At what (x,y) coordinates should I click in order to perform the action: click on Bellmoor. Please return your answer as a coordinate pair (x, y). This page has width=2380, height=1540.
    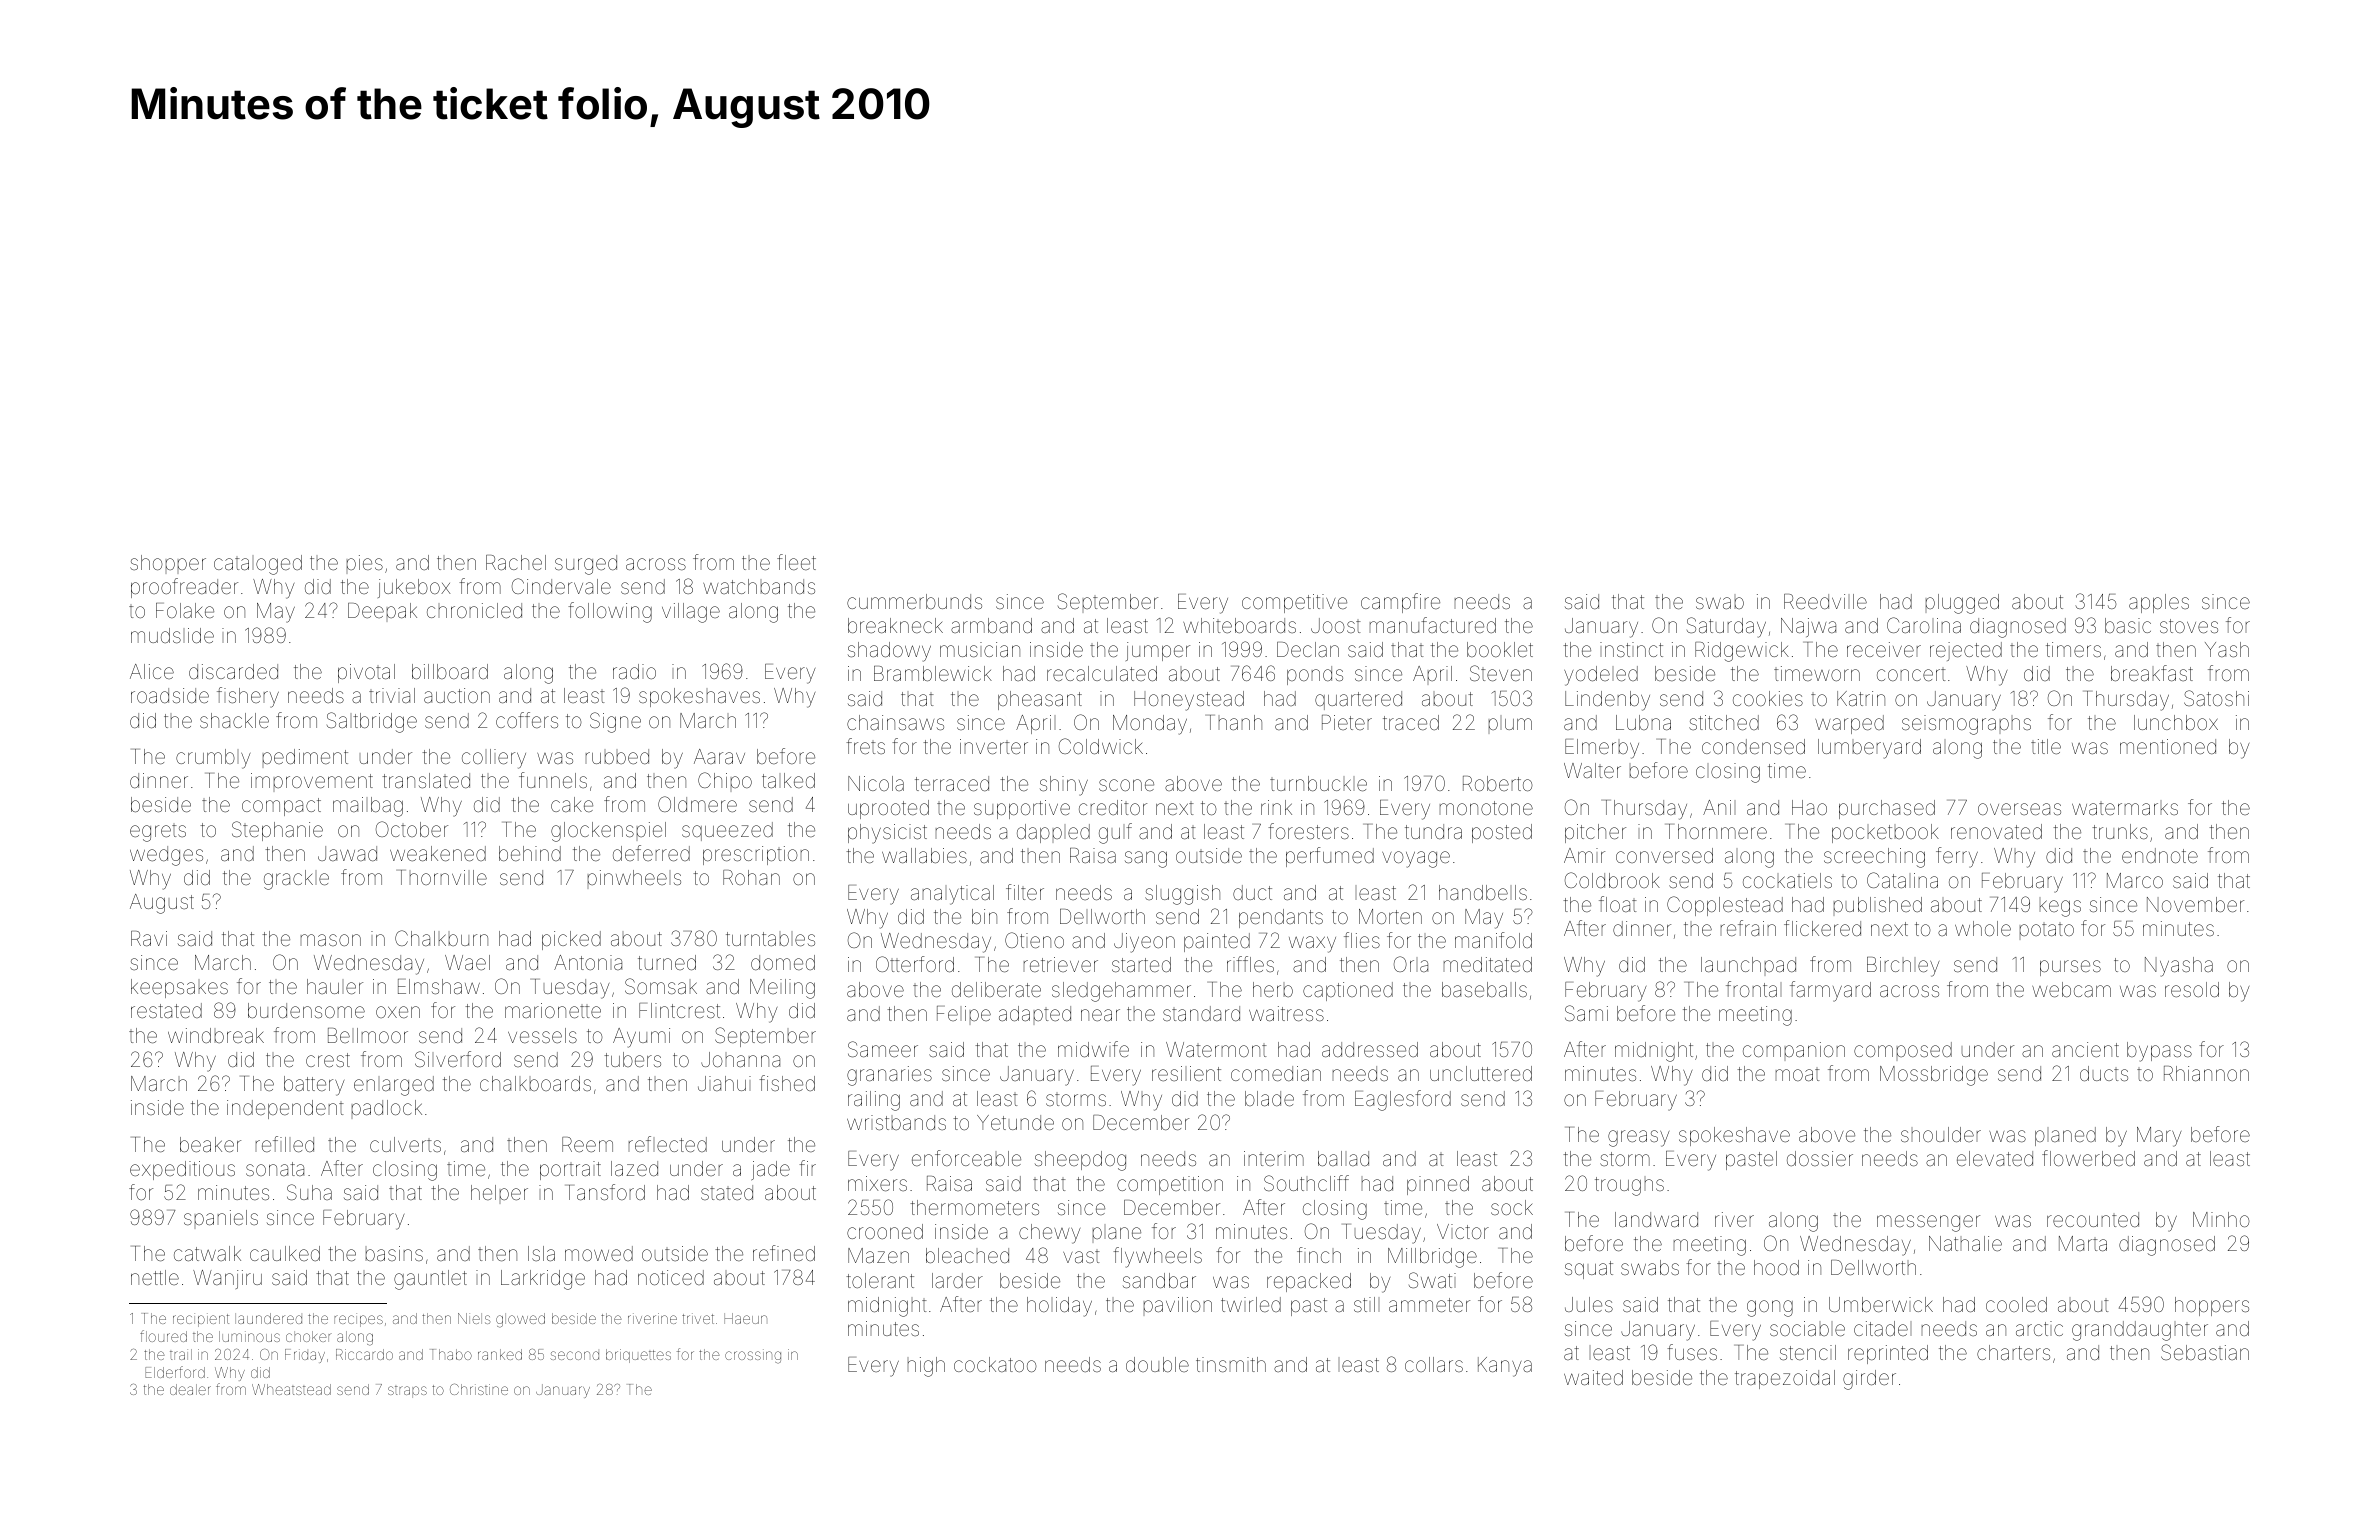
    Looking at the image, I should click on (368, 1035).
